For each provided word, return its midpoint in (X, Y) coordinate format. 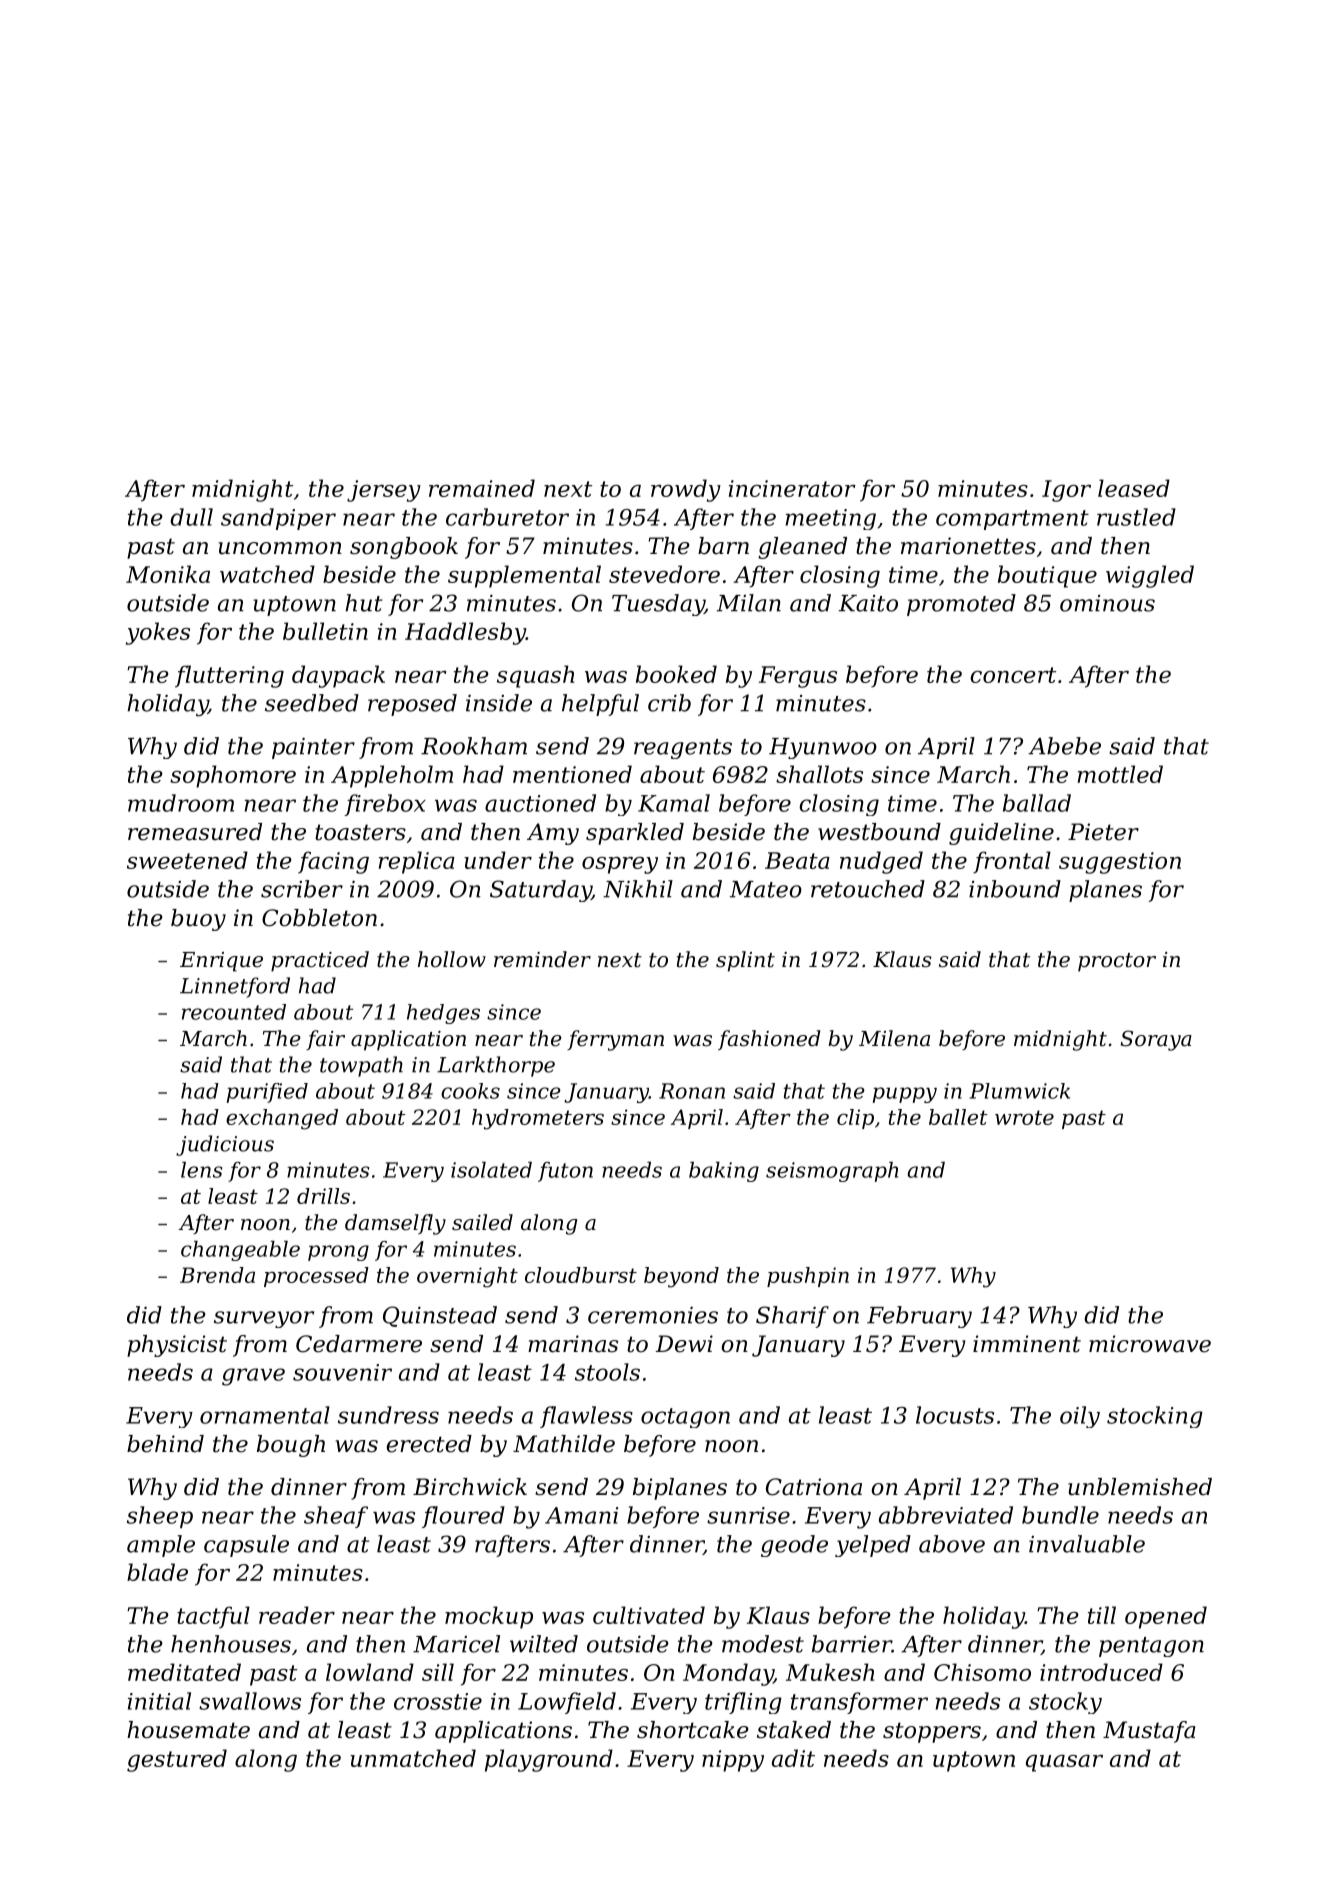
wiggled (1150, 576)
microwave (1150, 1344)
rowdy (686, 490)
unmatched (413, 1758)
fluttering (229, 676)
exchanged (282, 1119)
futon (565, 1172)
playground (549, 1760)
